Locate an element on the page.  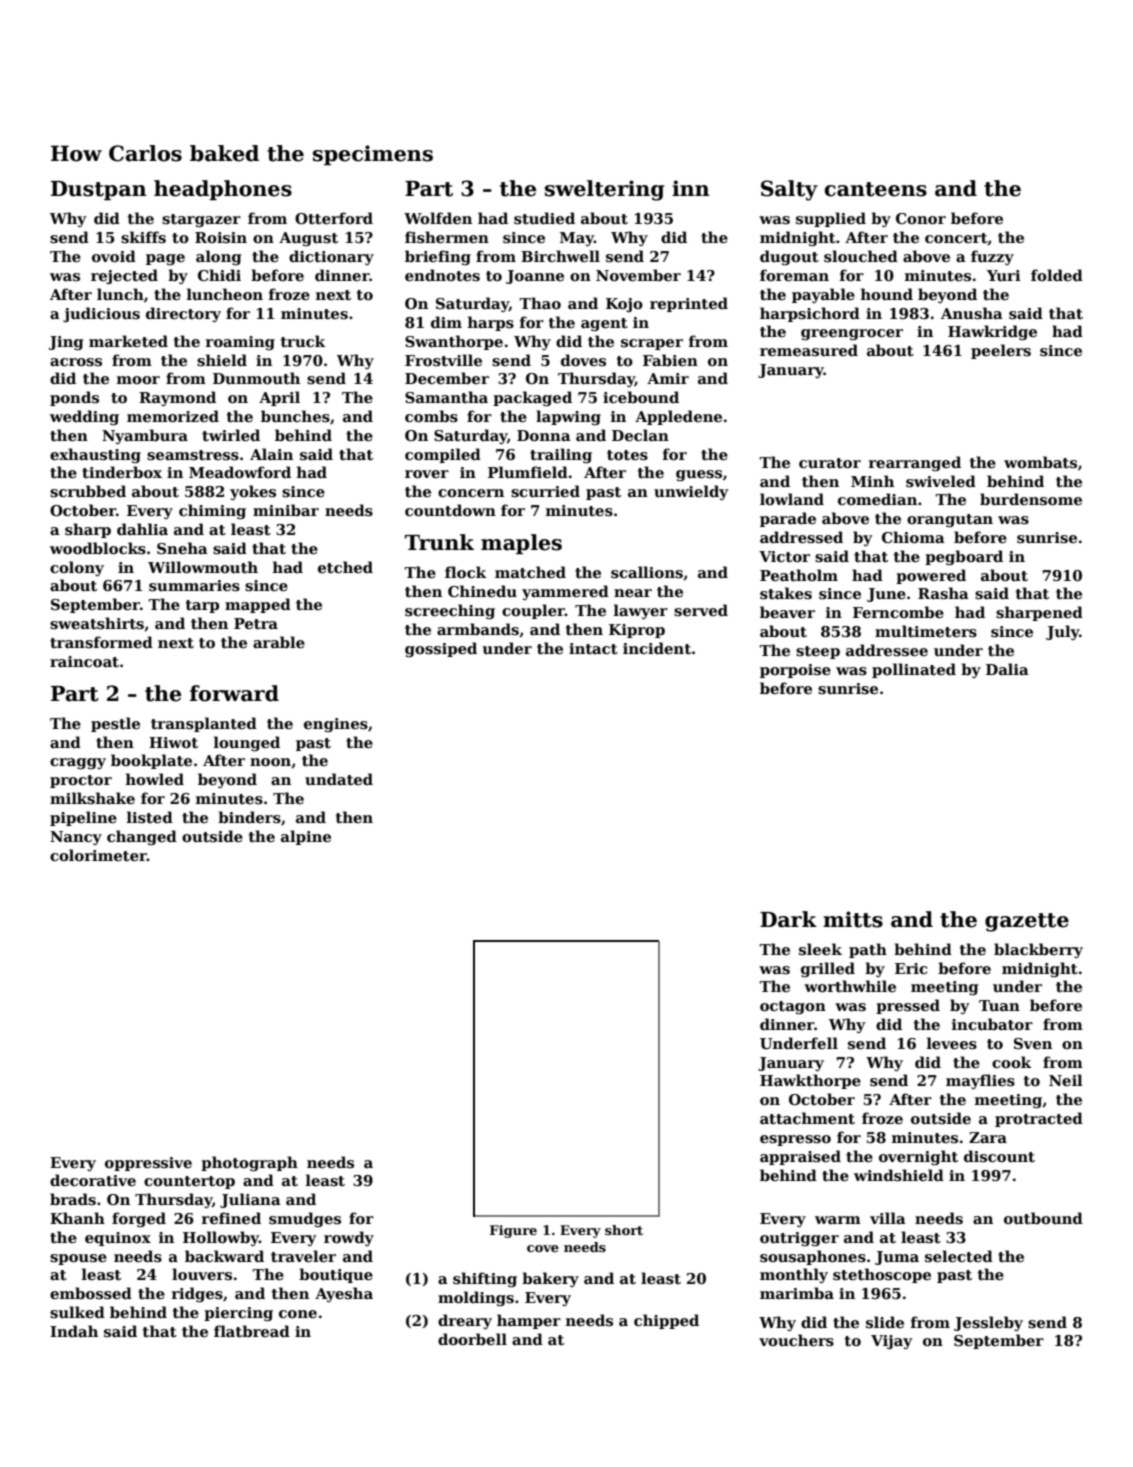
Dalia is located at coordinates (1007, 669).
